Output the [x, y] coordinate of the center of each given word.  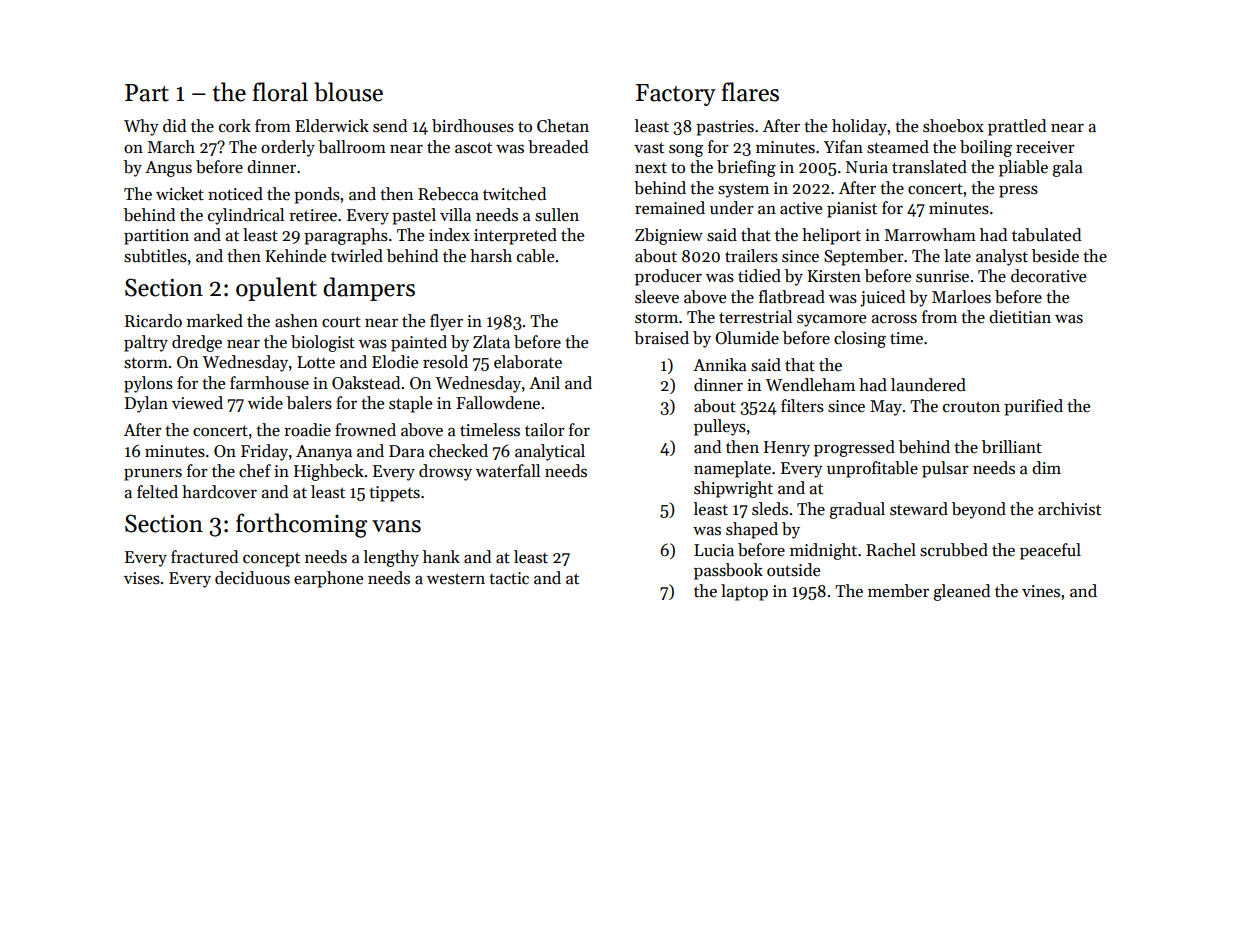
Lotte [316, 362]
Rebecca [448, 194]
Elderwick [332, 126]
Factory [676, 95]
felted [157, 492]
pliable [1023, 168]
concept [271, 559]
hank [441, 557]
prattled [1017, 127]
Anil [544, 382]
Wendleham [810, 385]
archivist [1069, 509]
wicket [180, 194]
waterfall [508, 471]
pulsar [945, 469]
